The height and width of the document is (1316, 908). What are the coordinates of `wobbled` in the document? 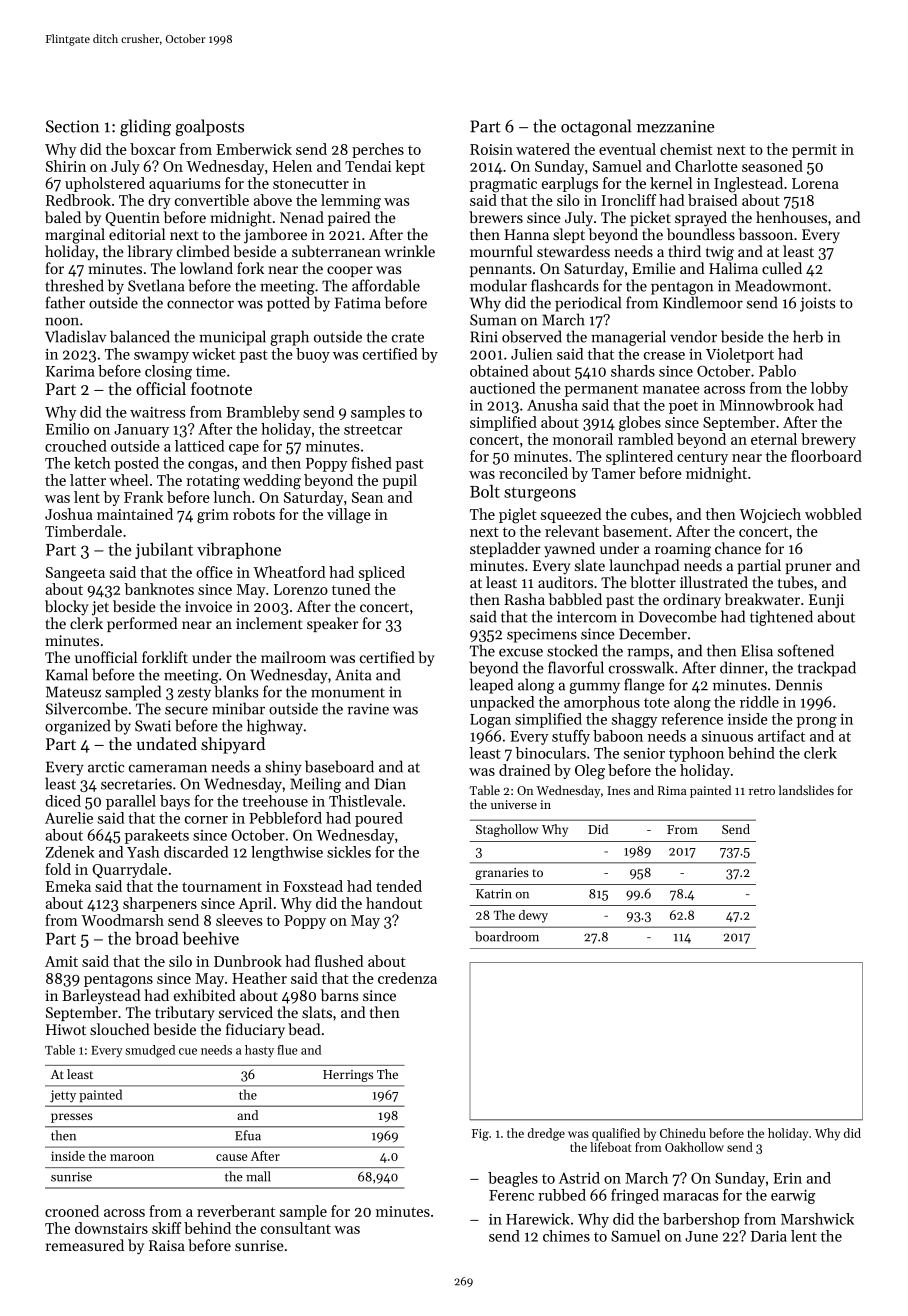 It's located at (833, 514).
